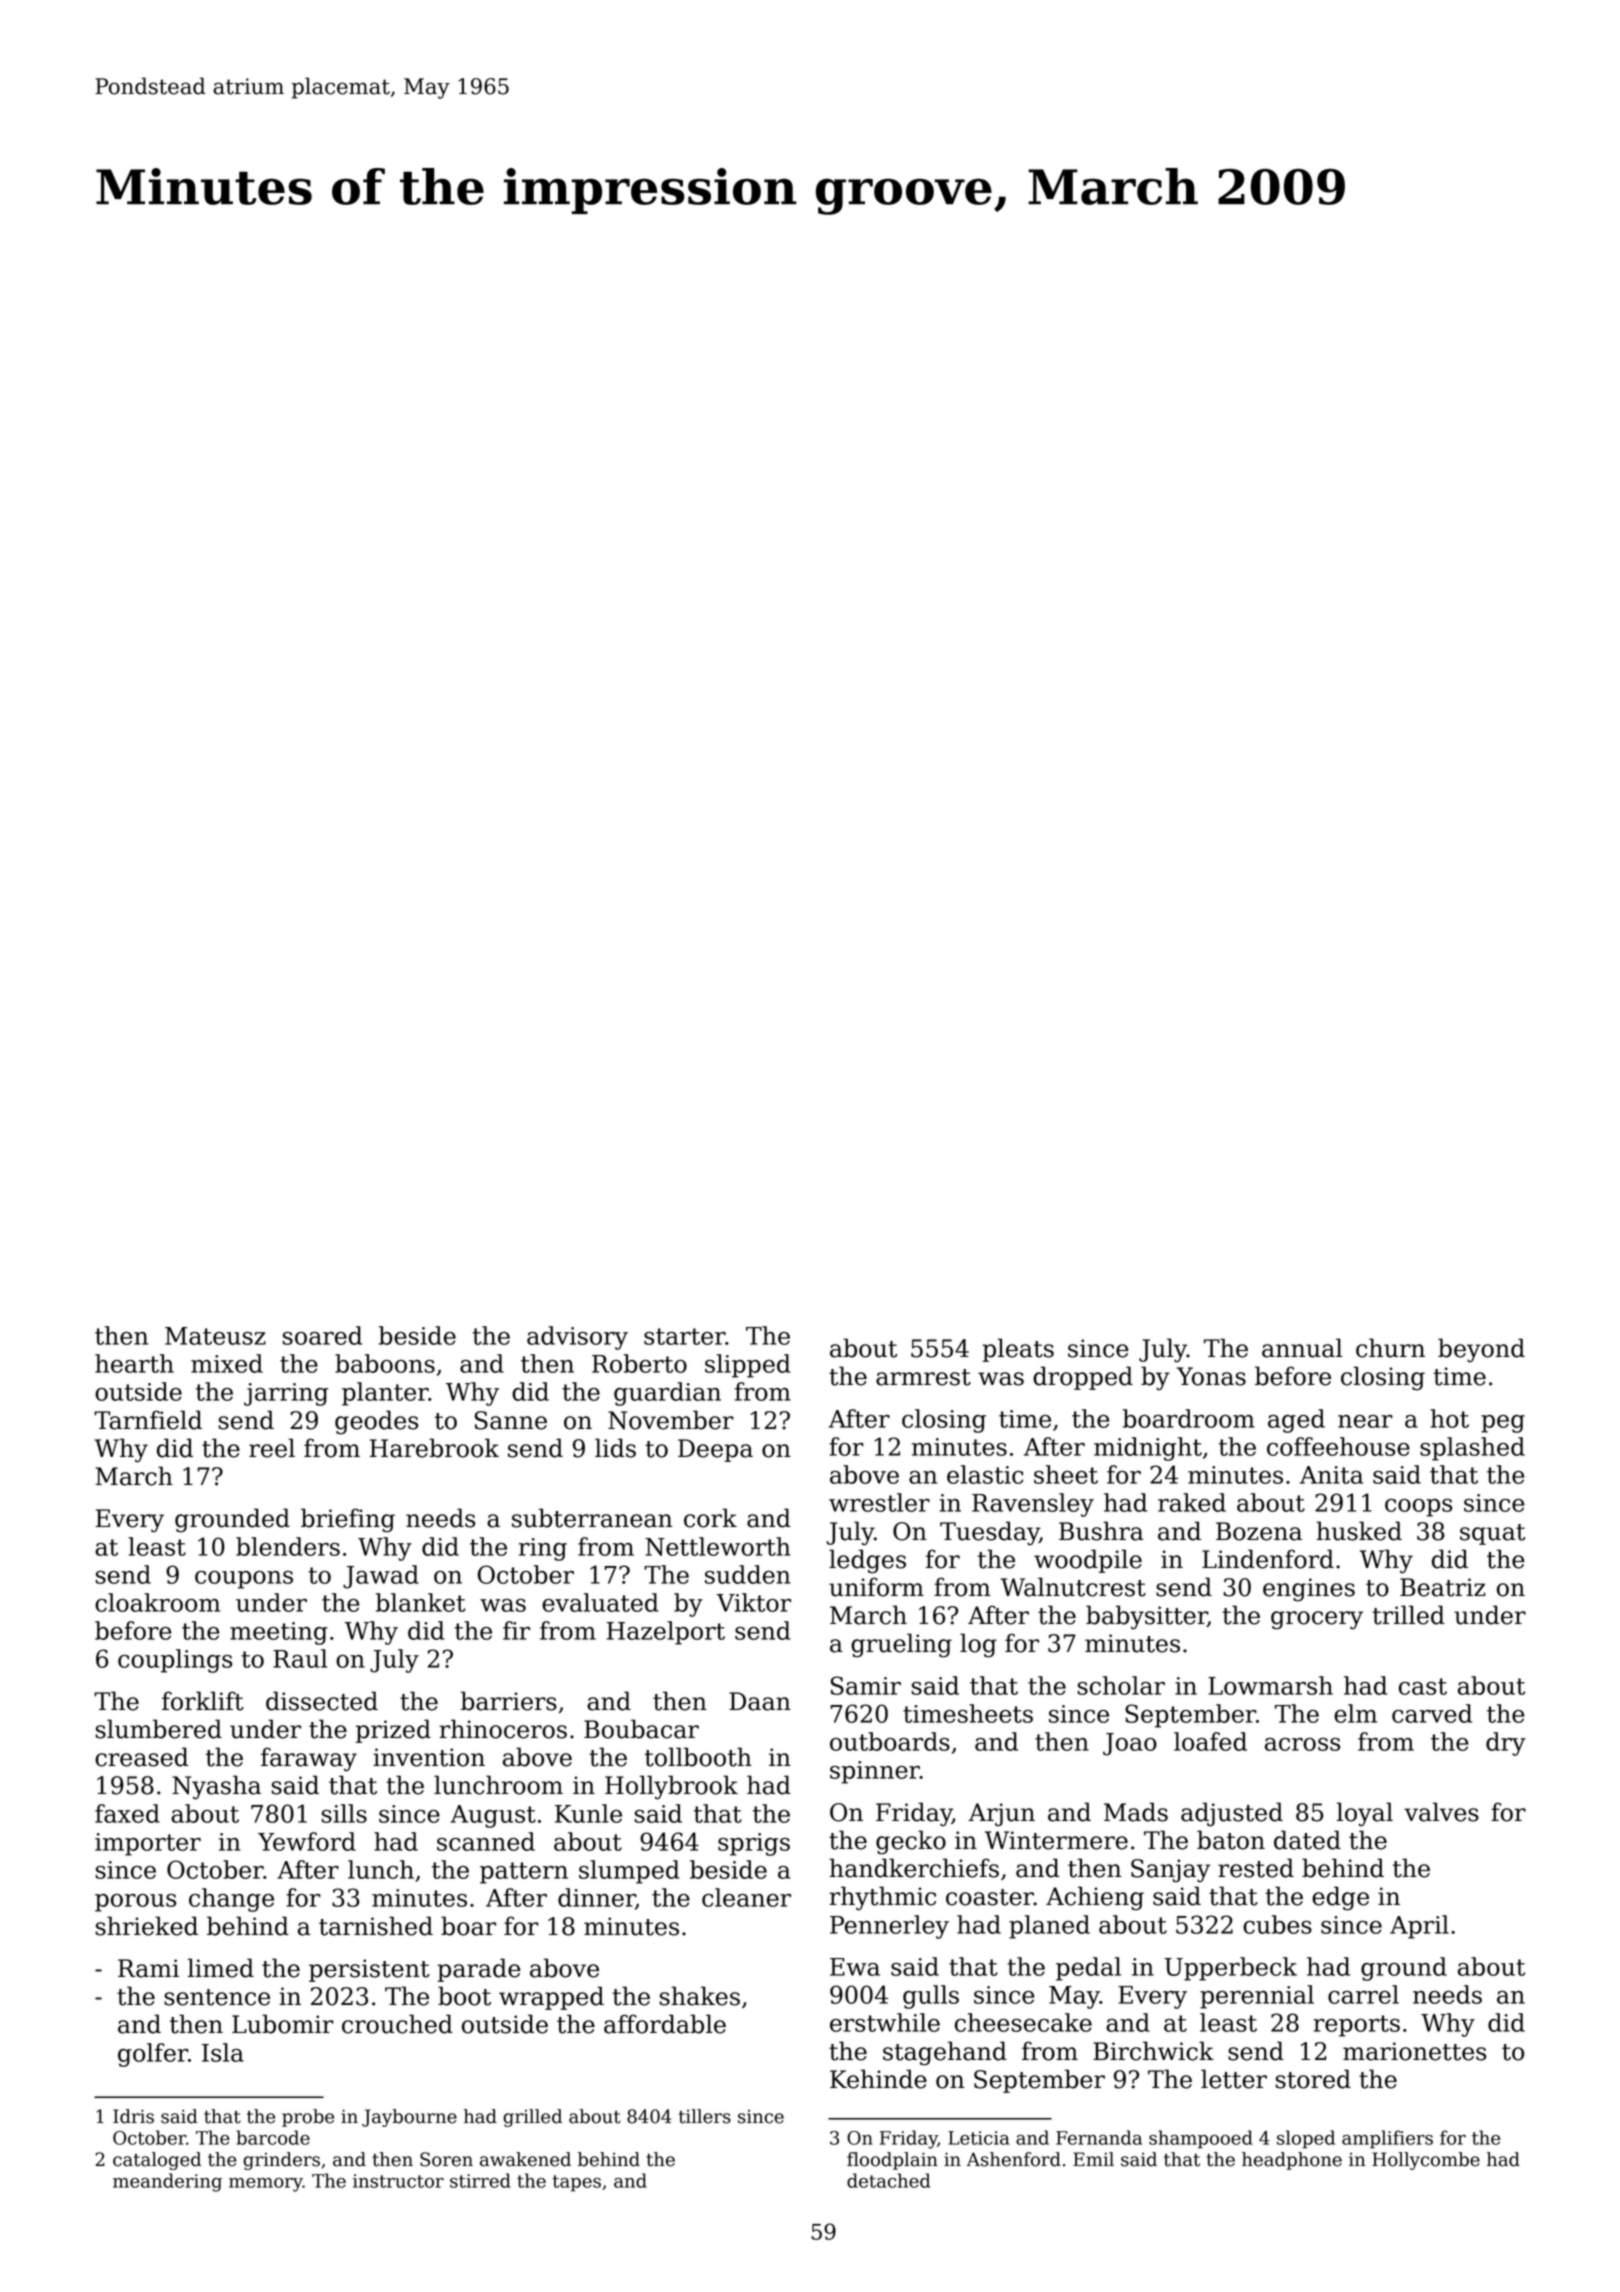 The height and width of the document is (2292, 1620). Describe the element at coordinates (134, 1363) in the document. I see `hearth` at that location.
